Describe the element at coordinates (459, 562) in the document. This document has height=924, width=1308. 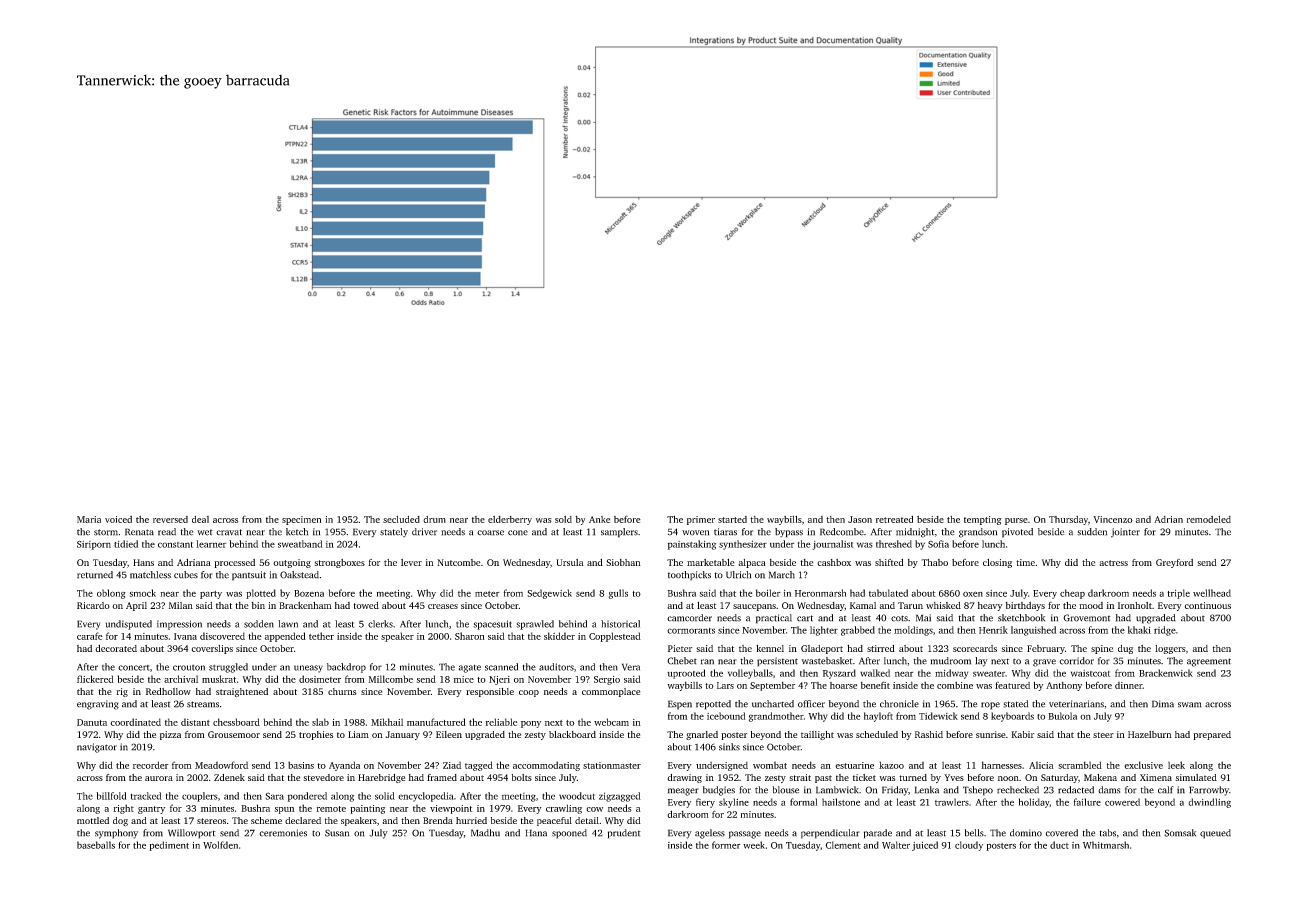
I see `Nutcombe` at that location.
